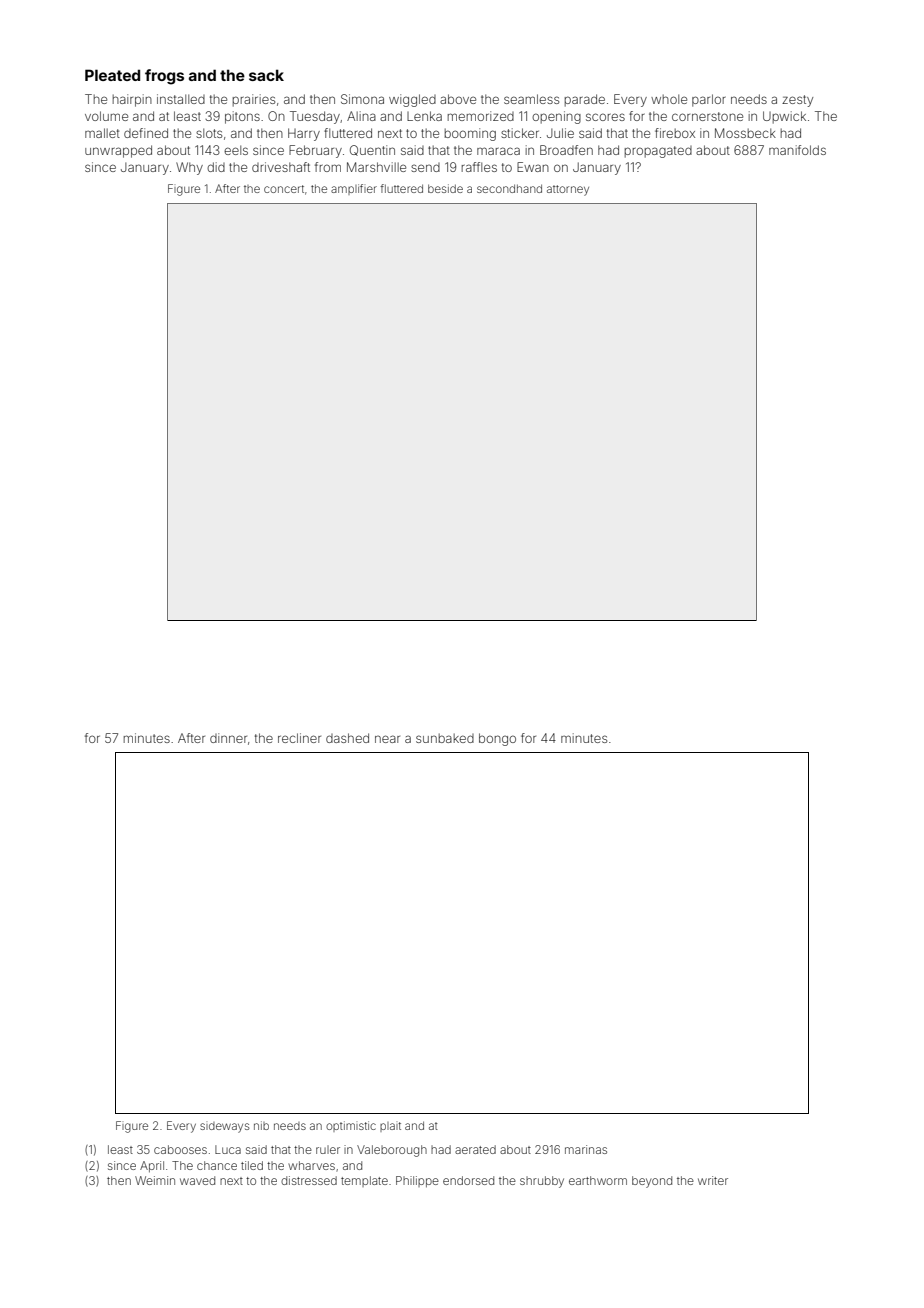 This screenshot has width=924, height=1308. I want to click on dinner, so click(228, 738).
